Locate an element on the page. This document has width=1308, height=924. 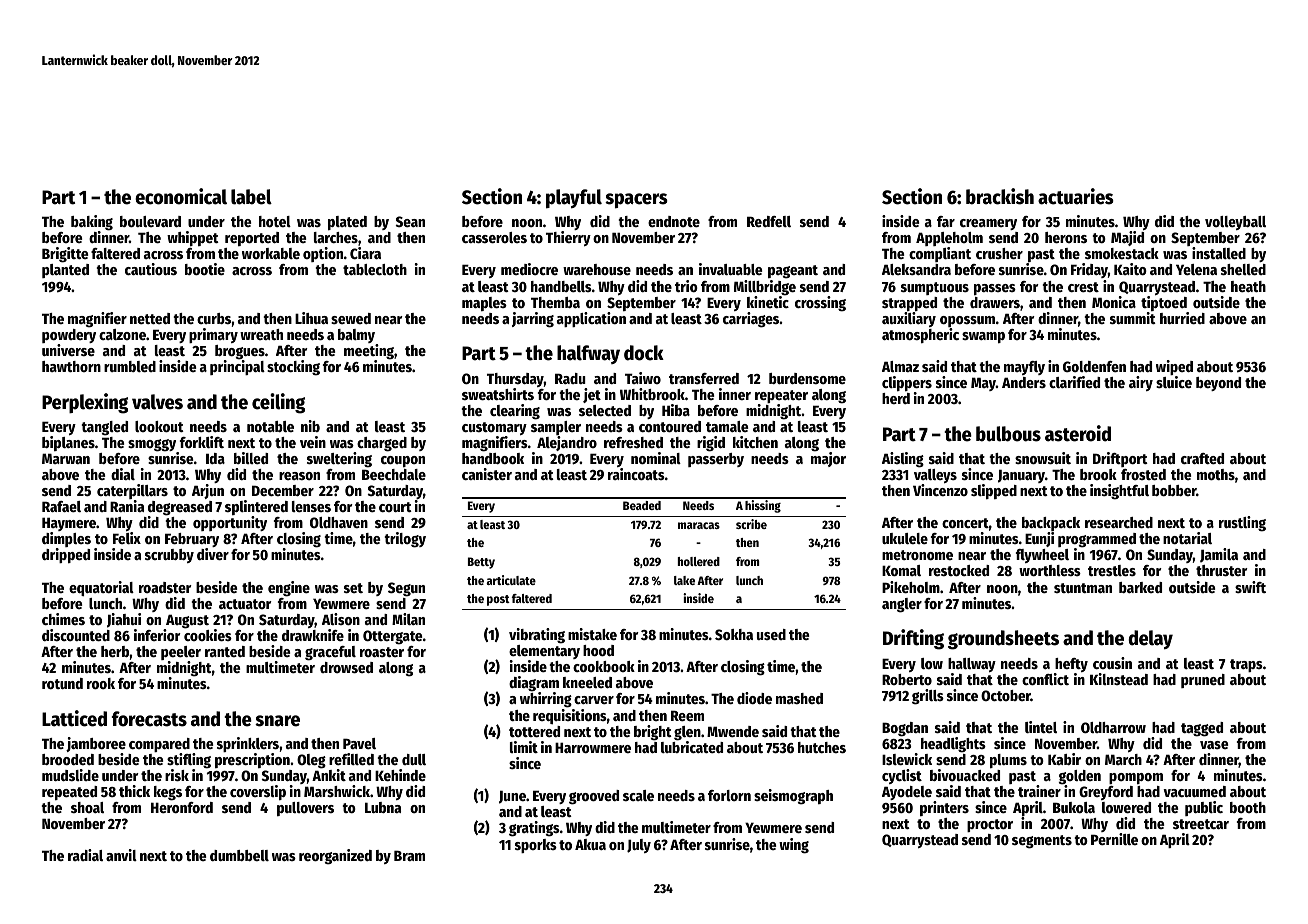
July is located at coordinates (639, 846).
